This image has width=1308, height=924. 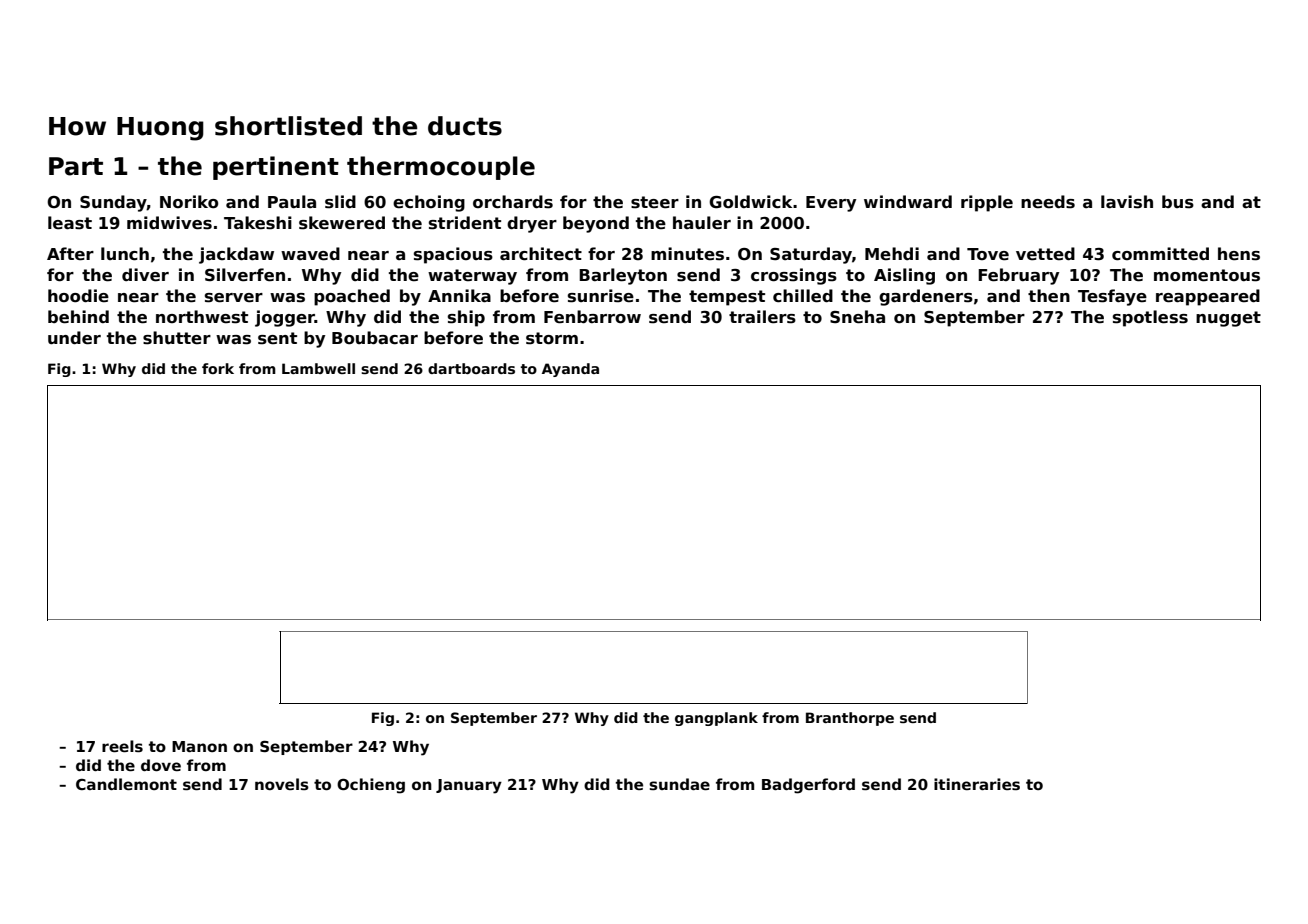 I want to click on Candlemont, so click(x=126, y=784).
